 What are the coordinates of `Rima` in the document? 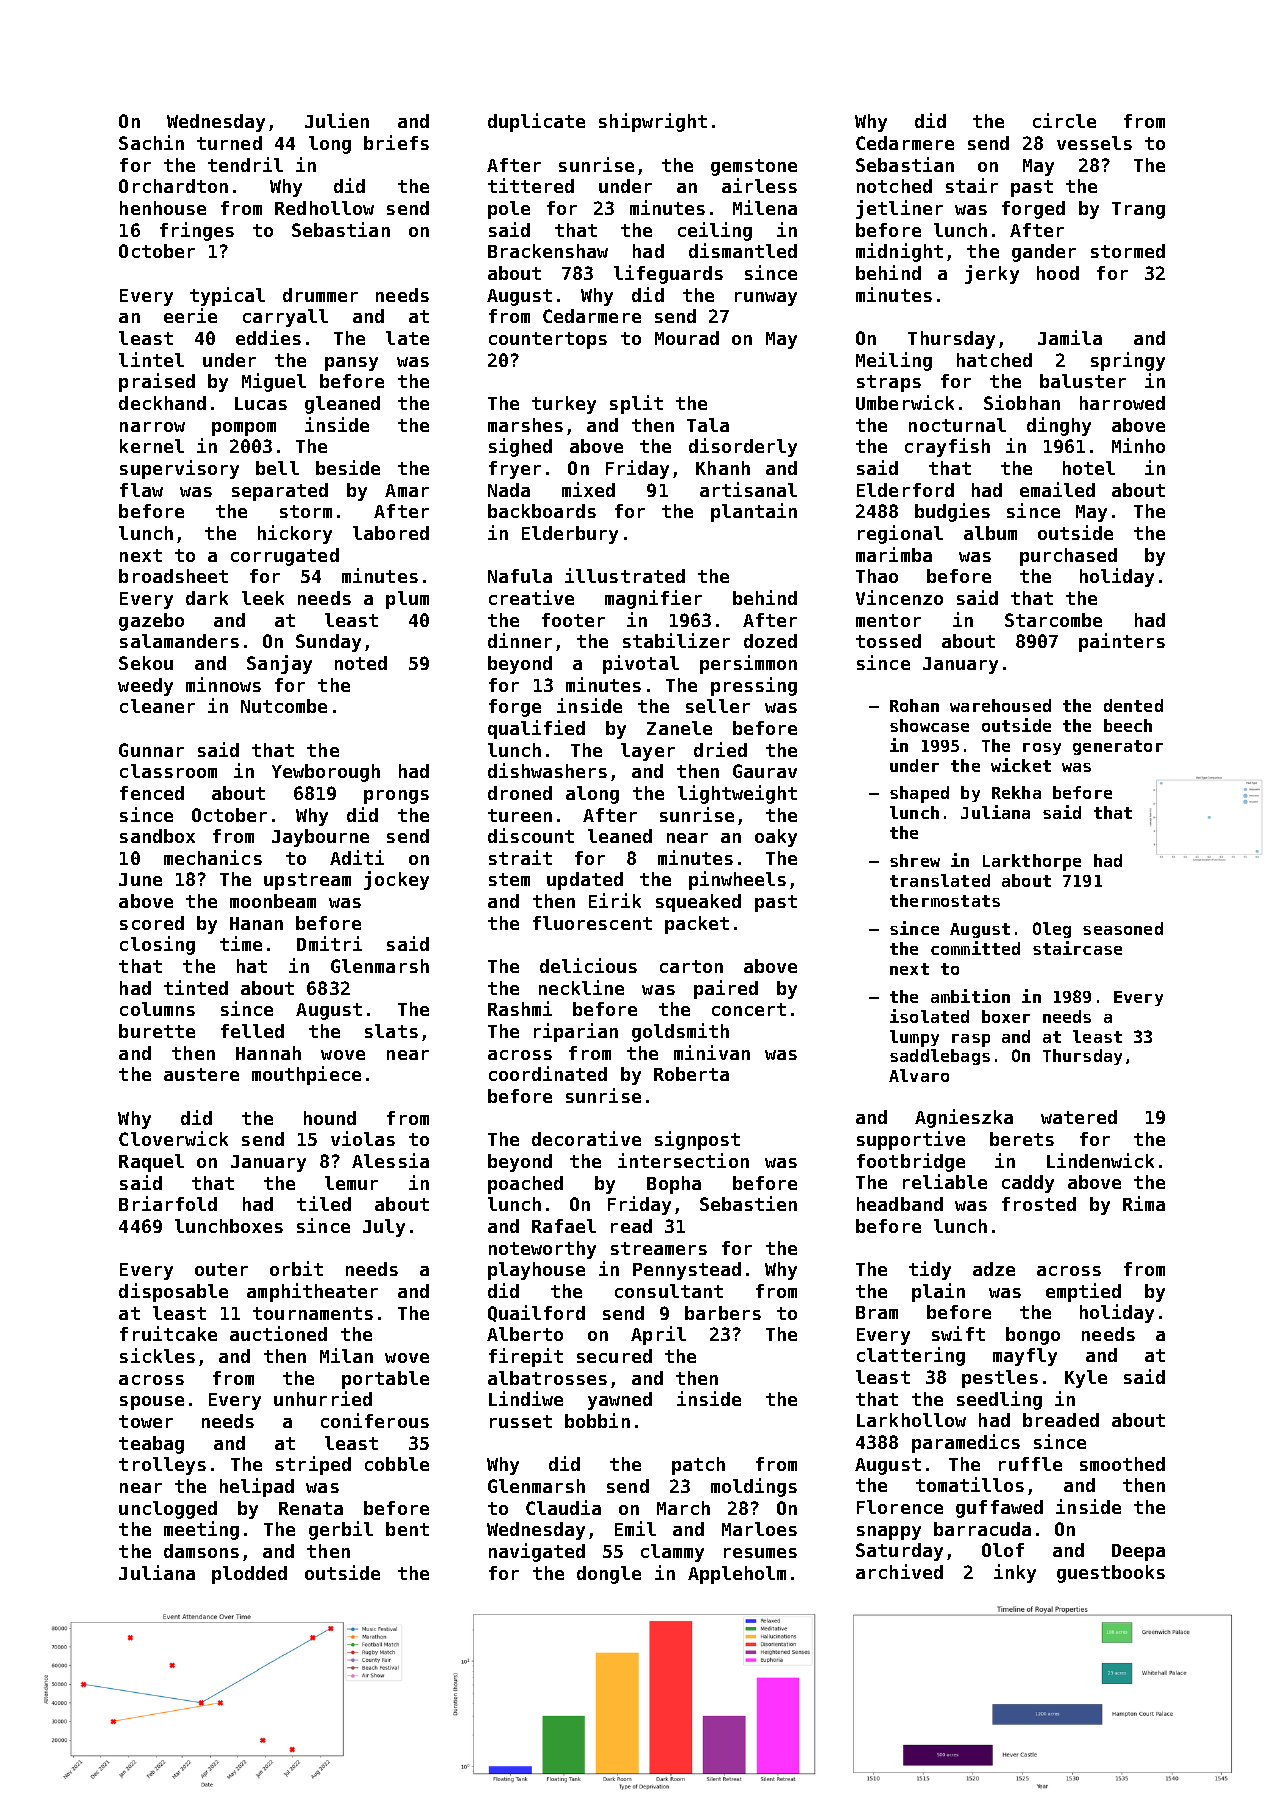 It's located at (1144, 1203).
